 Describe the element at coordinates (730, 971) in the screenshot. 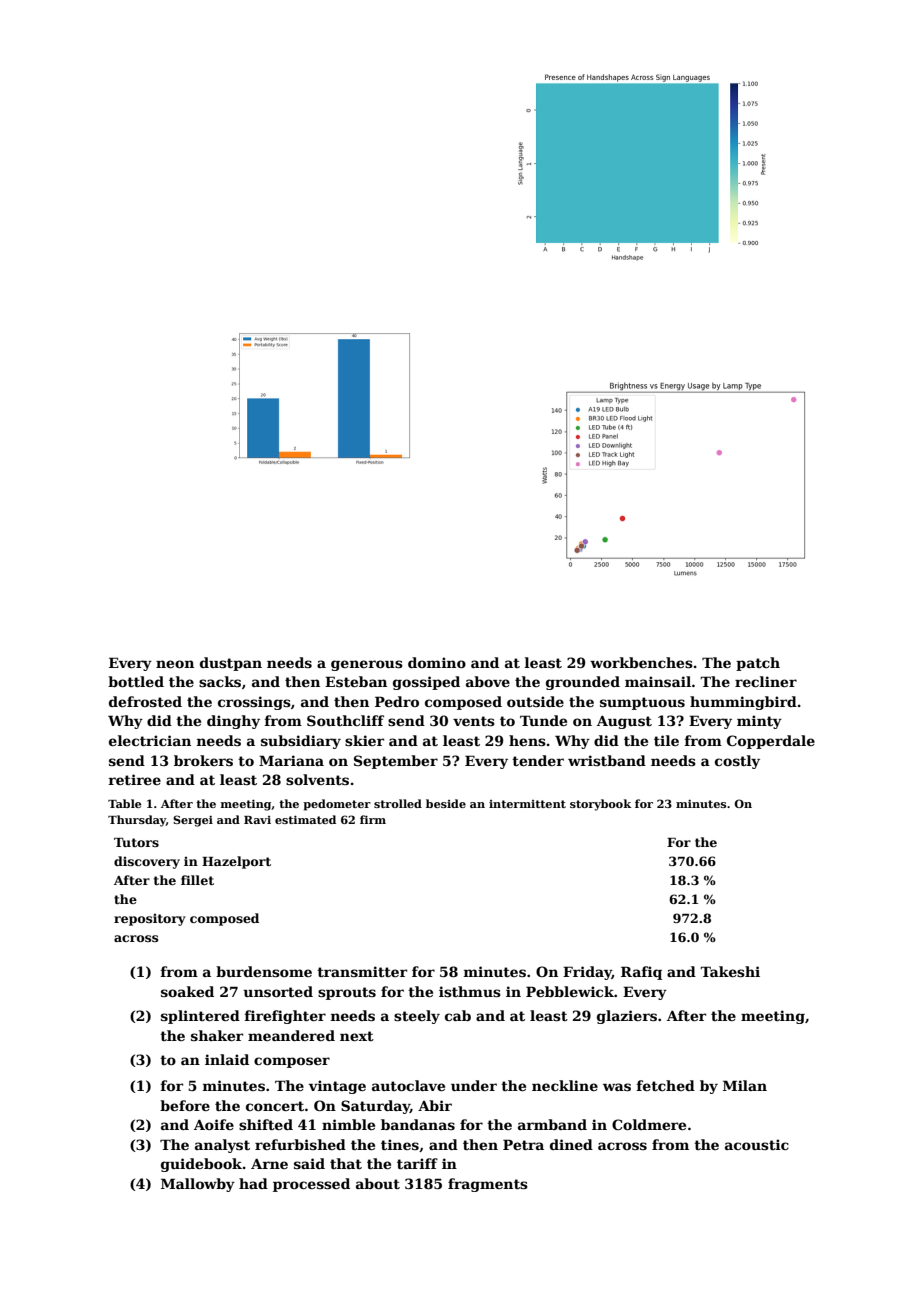

I see `Takeshi` at that location.
